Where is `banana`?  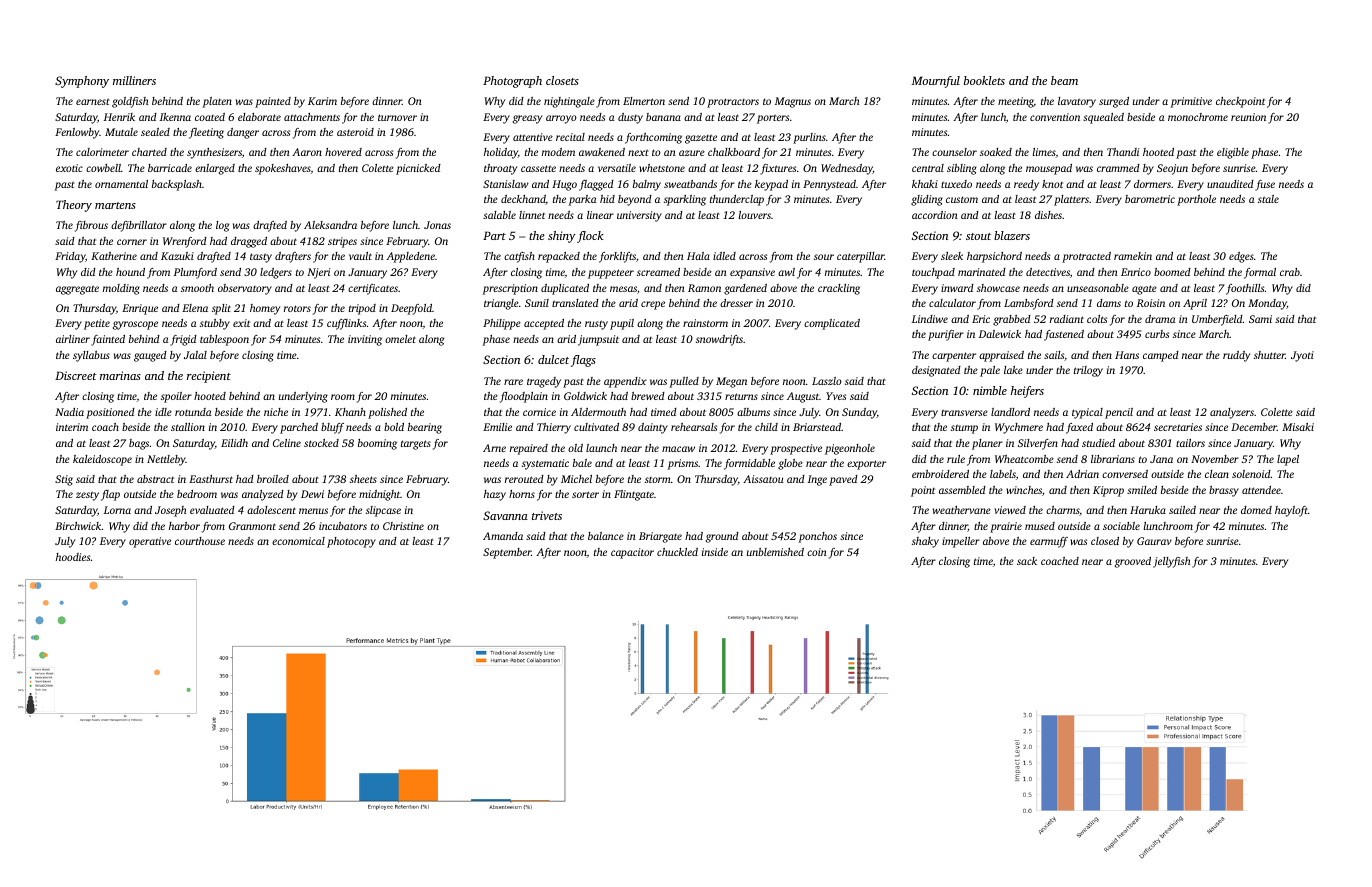
banana is located at coordinates (663, 117).
